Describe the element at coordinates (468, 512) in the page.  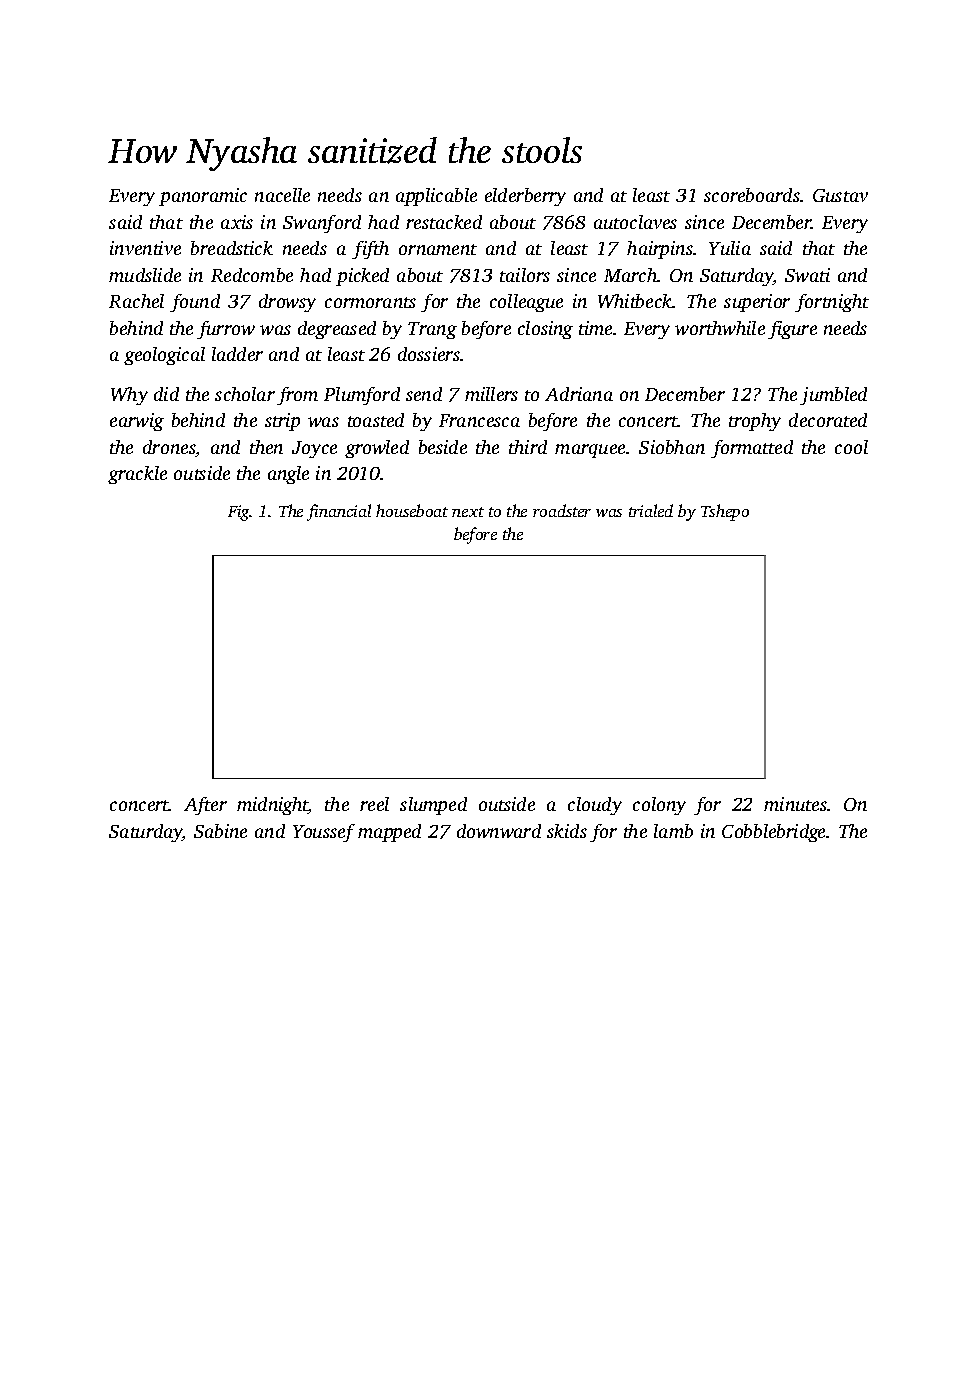
I see `next` at that location.
